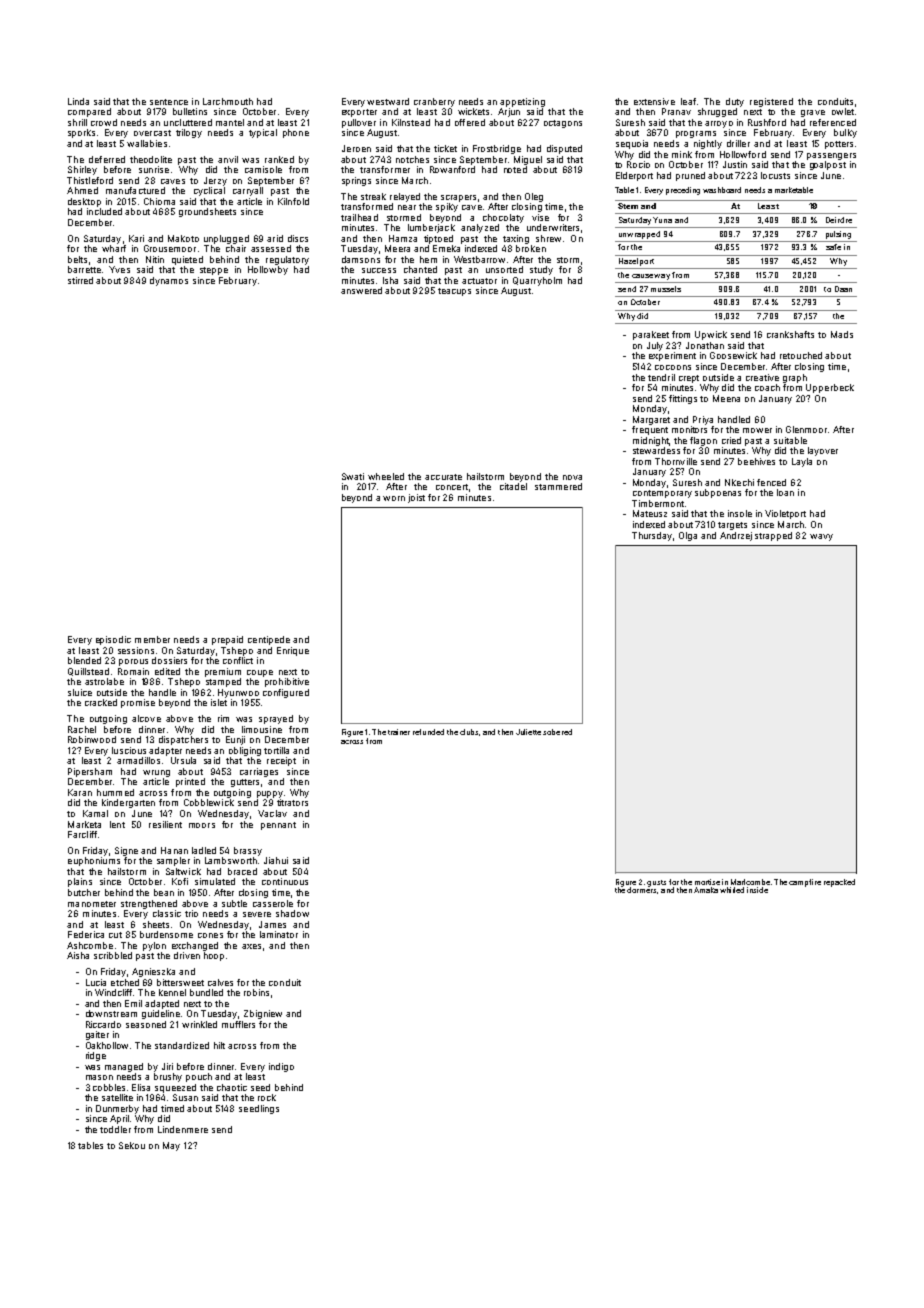 This screenshot has width=924, height=1308. Describe the element at coordinates (823, 451) in the screenshot. I see `layover` at that location.
